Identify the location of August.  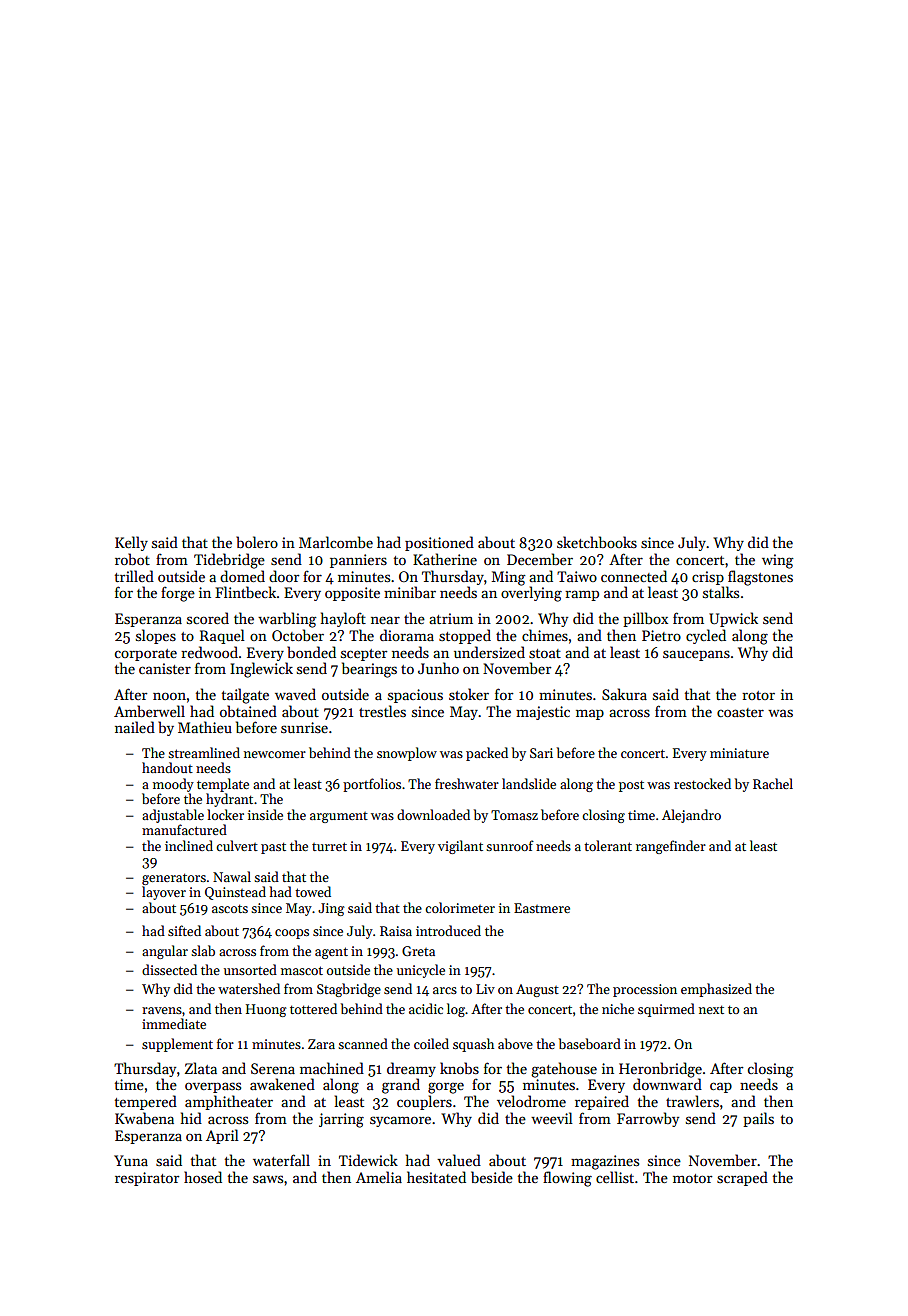
(537, 990).
